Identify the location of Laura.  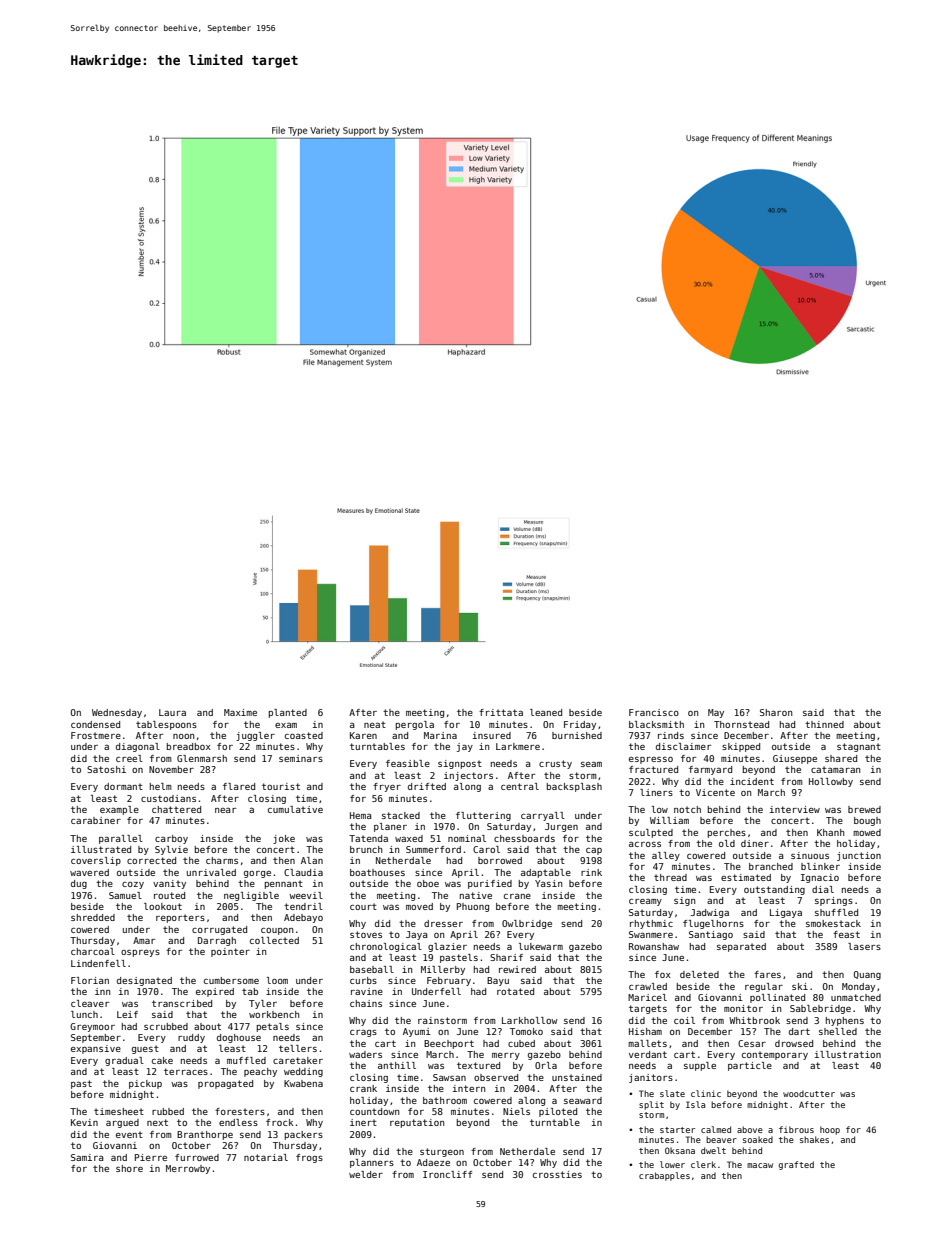
(172, 712).
